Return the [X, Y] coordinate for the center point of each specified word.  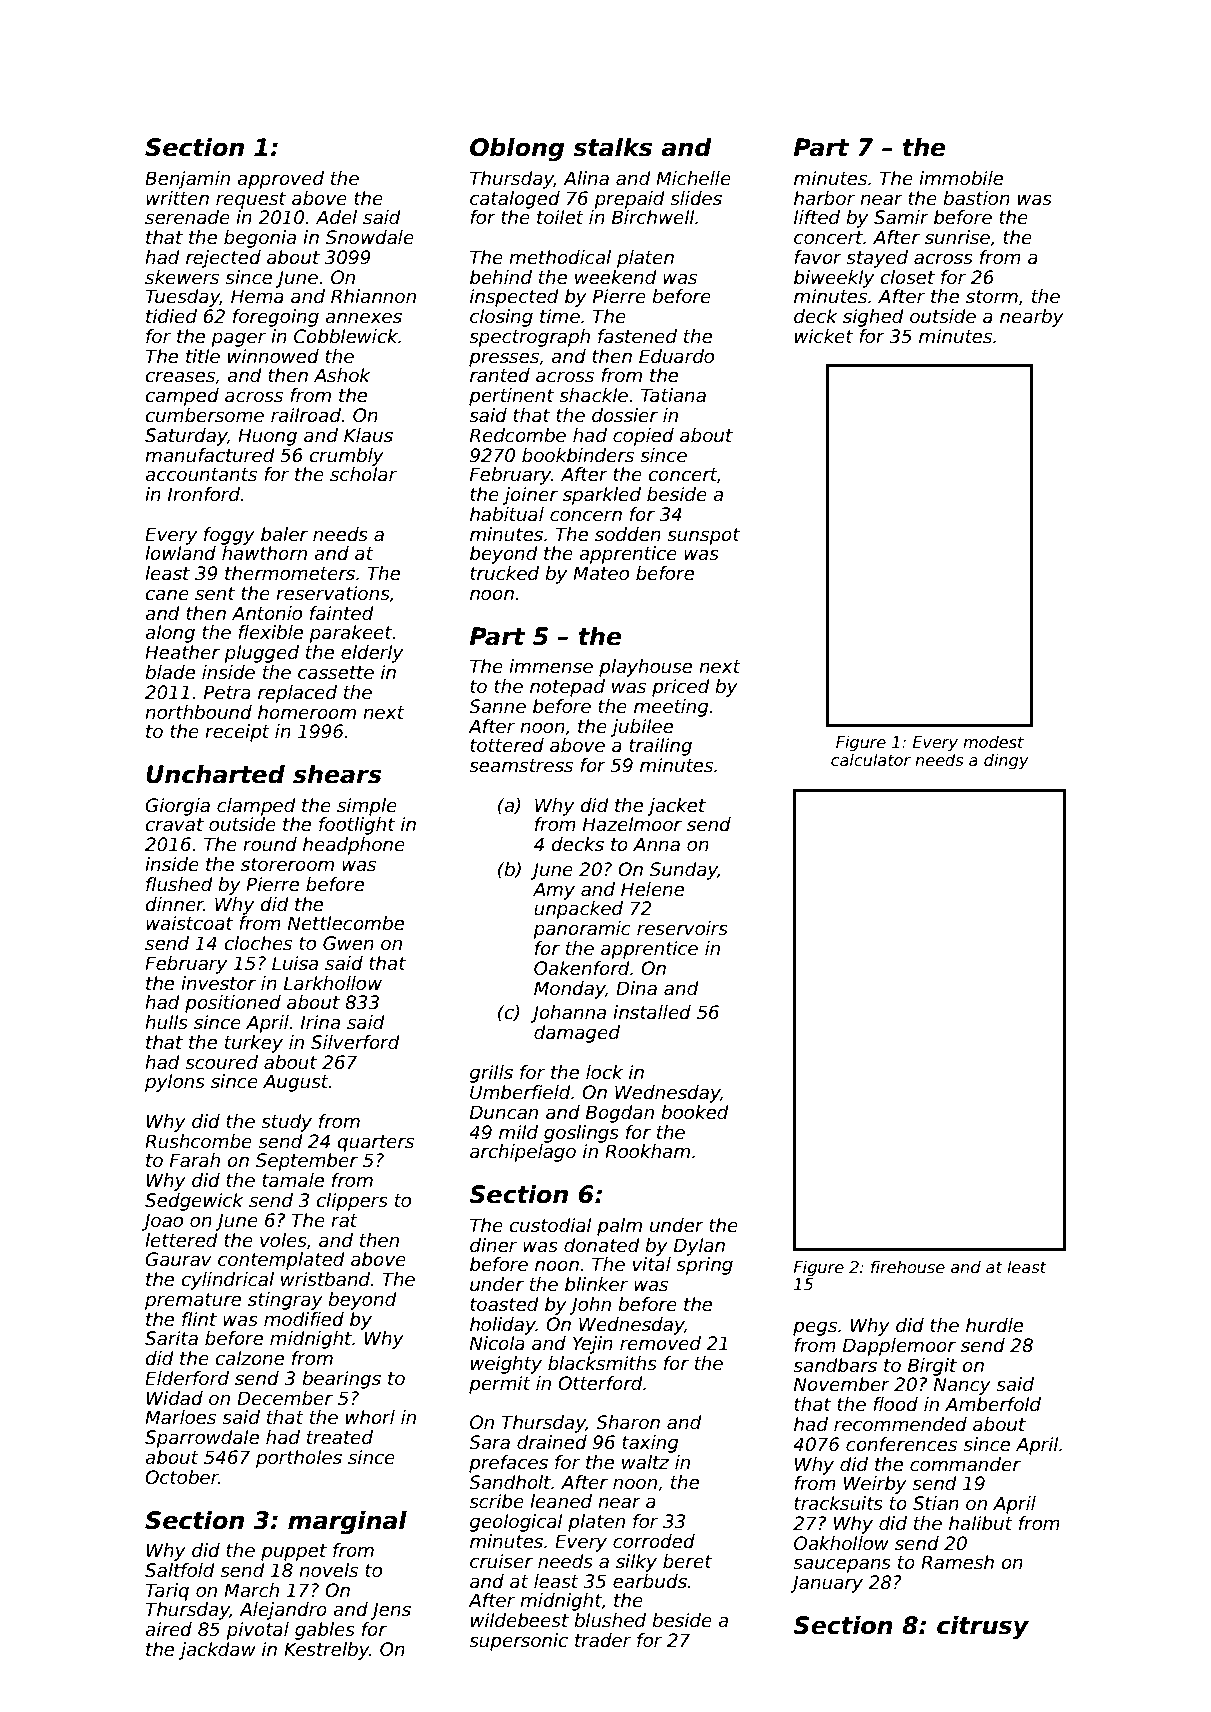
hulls [166, 1022]
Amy [554, 891]
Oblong [517, 149]
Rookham [647, 1151]
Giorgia [178, 807]
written [177, 198]
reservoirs [682, 928]
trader [603, 1640]
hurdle [994, 1325]
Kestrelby [327, 1651]
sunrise [957, 237]
